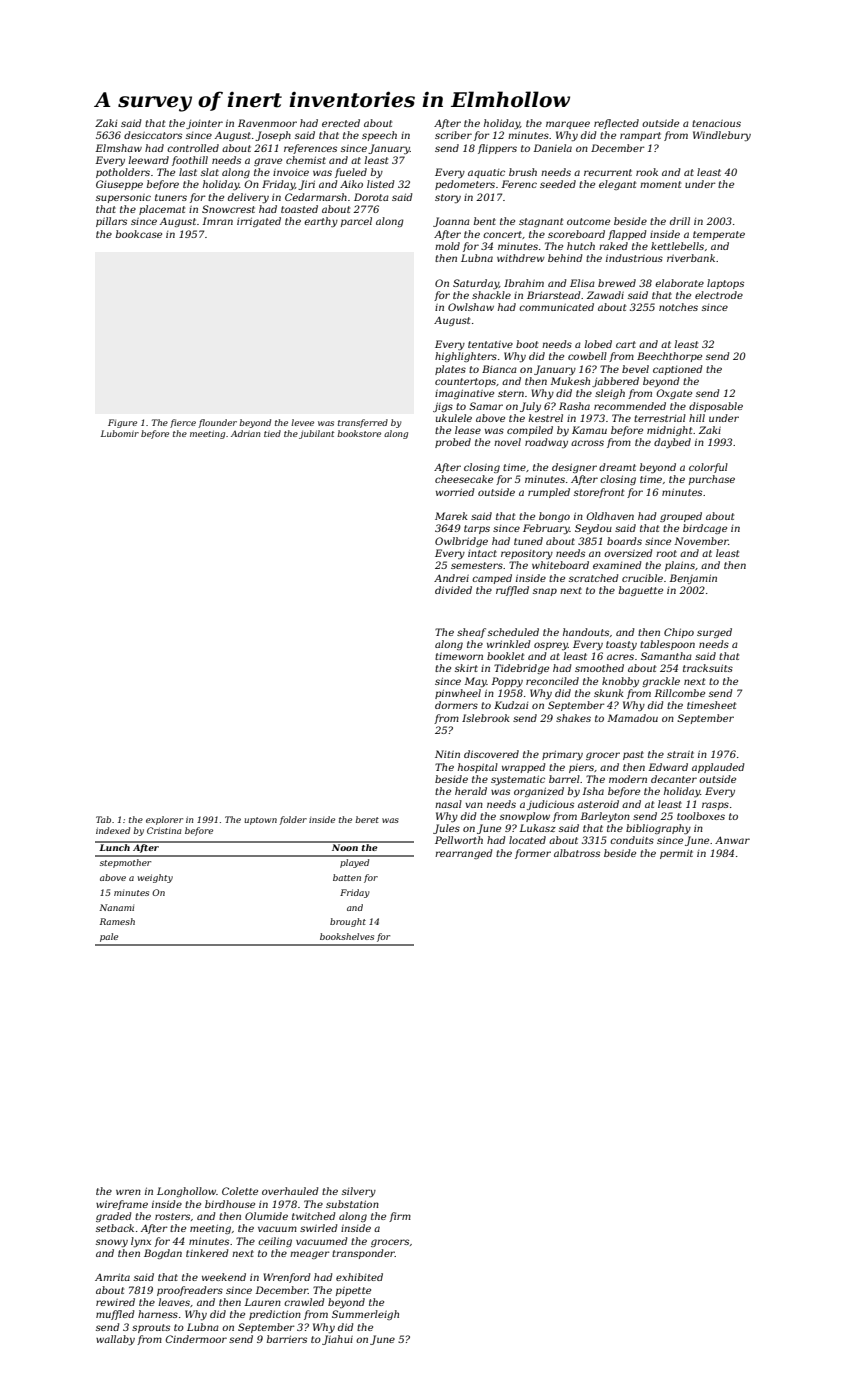 The width and height of the document is (849, 1400). Describe the element at coordinates (196, 1339) in the document. I see `Cindermoor` at that location.
